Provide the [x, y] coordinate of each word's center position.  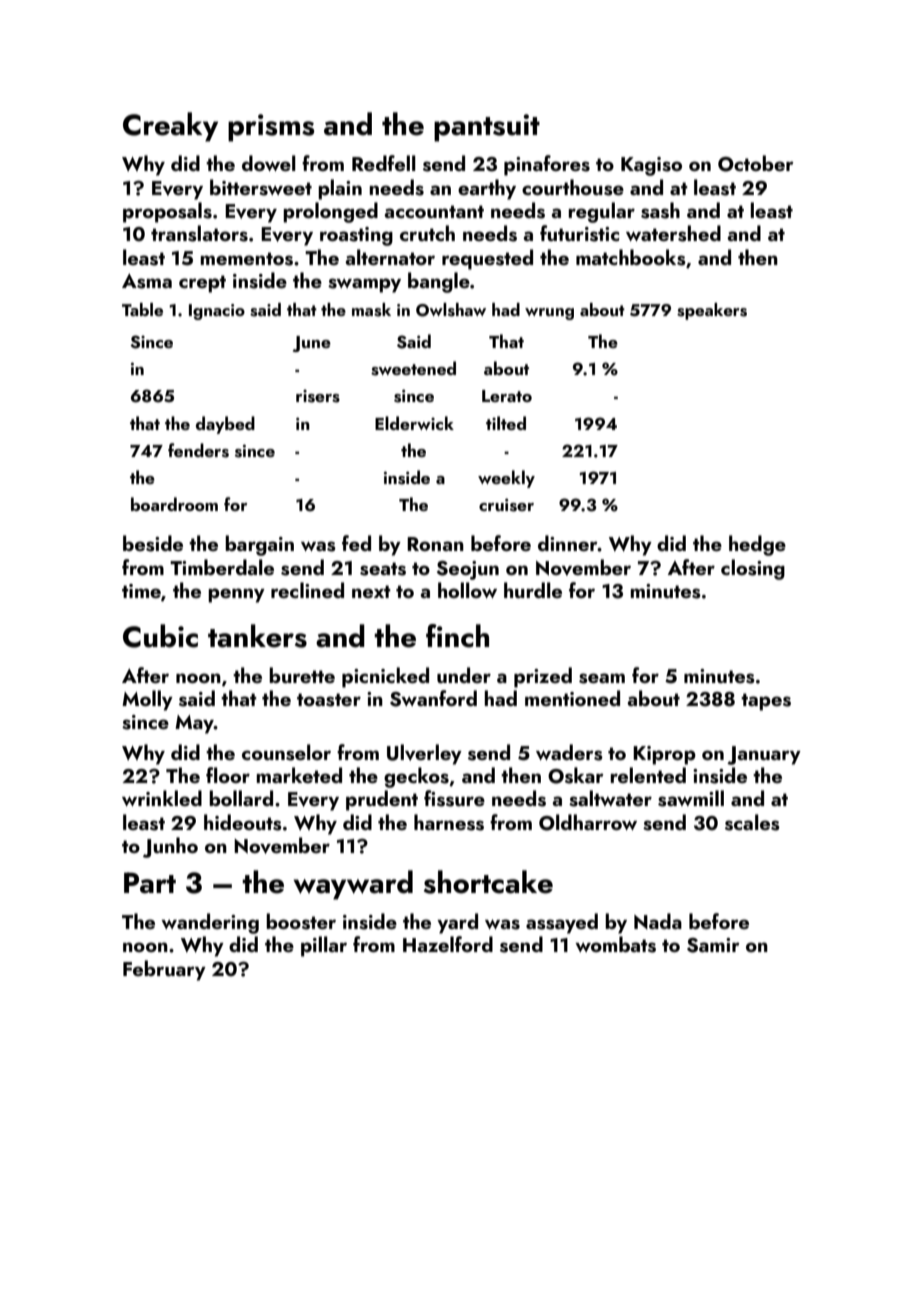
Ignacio [217, 312]
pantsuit [487, 128]
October [756, 163]
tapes [766, 702]
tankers [257, 636]
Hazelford [448, 944]
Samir [713, 945]
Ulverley [424, 754]
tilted [506, 423]
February [164, 970]
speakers [712, 311]
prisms [271, 128]
